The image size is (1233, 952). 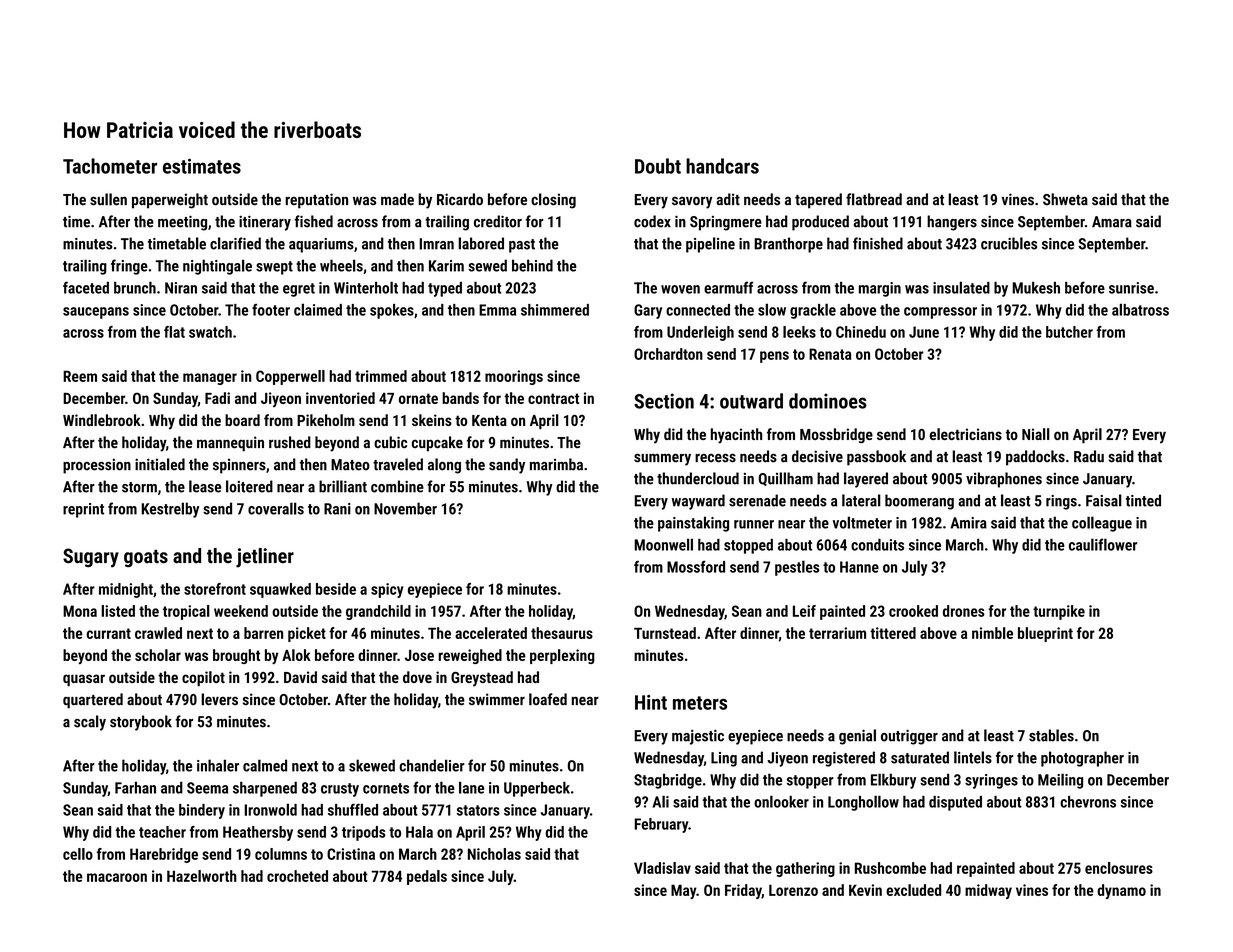 I want to click on teacher, so click(x=162, y=832).
